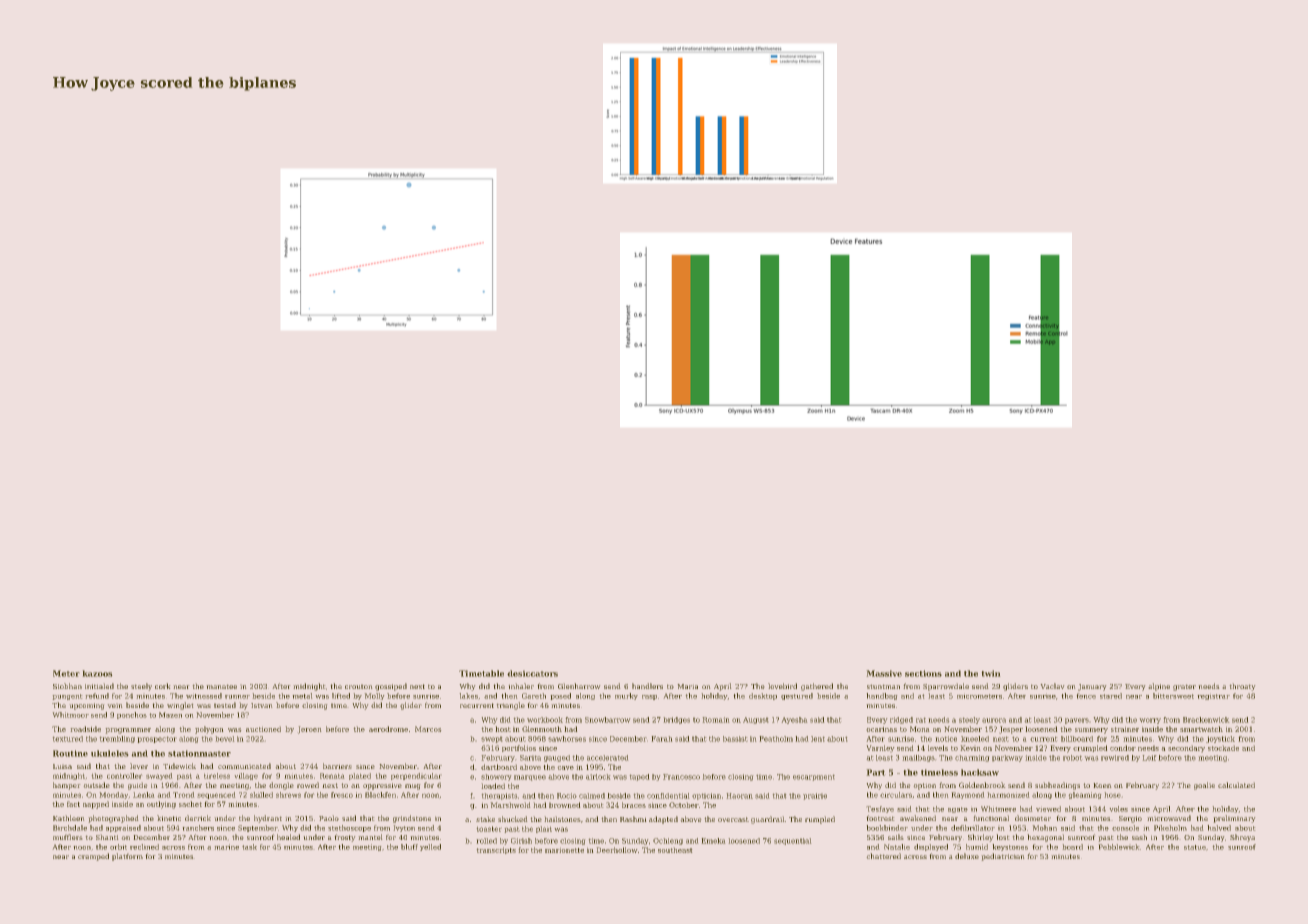 This screenshot has height=924, width=1308. What do you see at coordinates (99, 686) in the screenshot?
I see `initialed` at bounding box center [99, 686].
